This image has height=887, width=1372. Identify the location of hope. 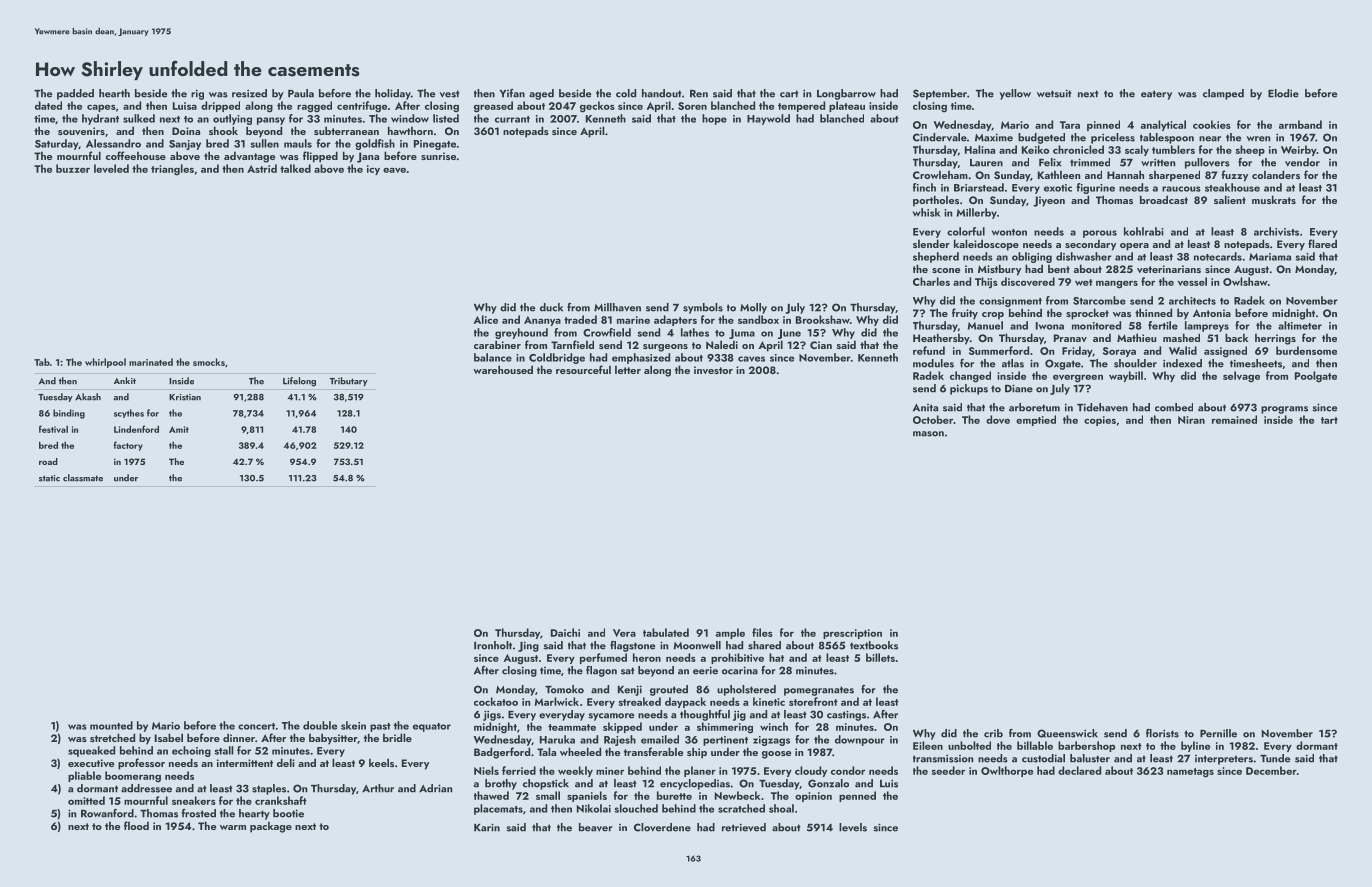
(714, 119).
